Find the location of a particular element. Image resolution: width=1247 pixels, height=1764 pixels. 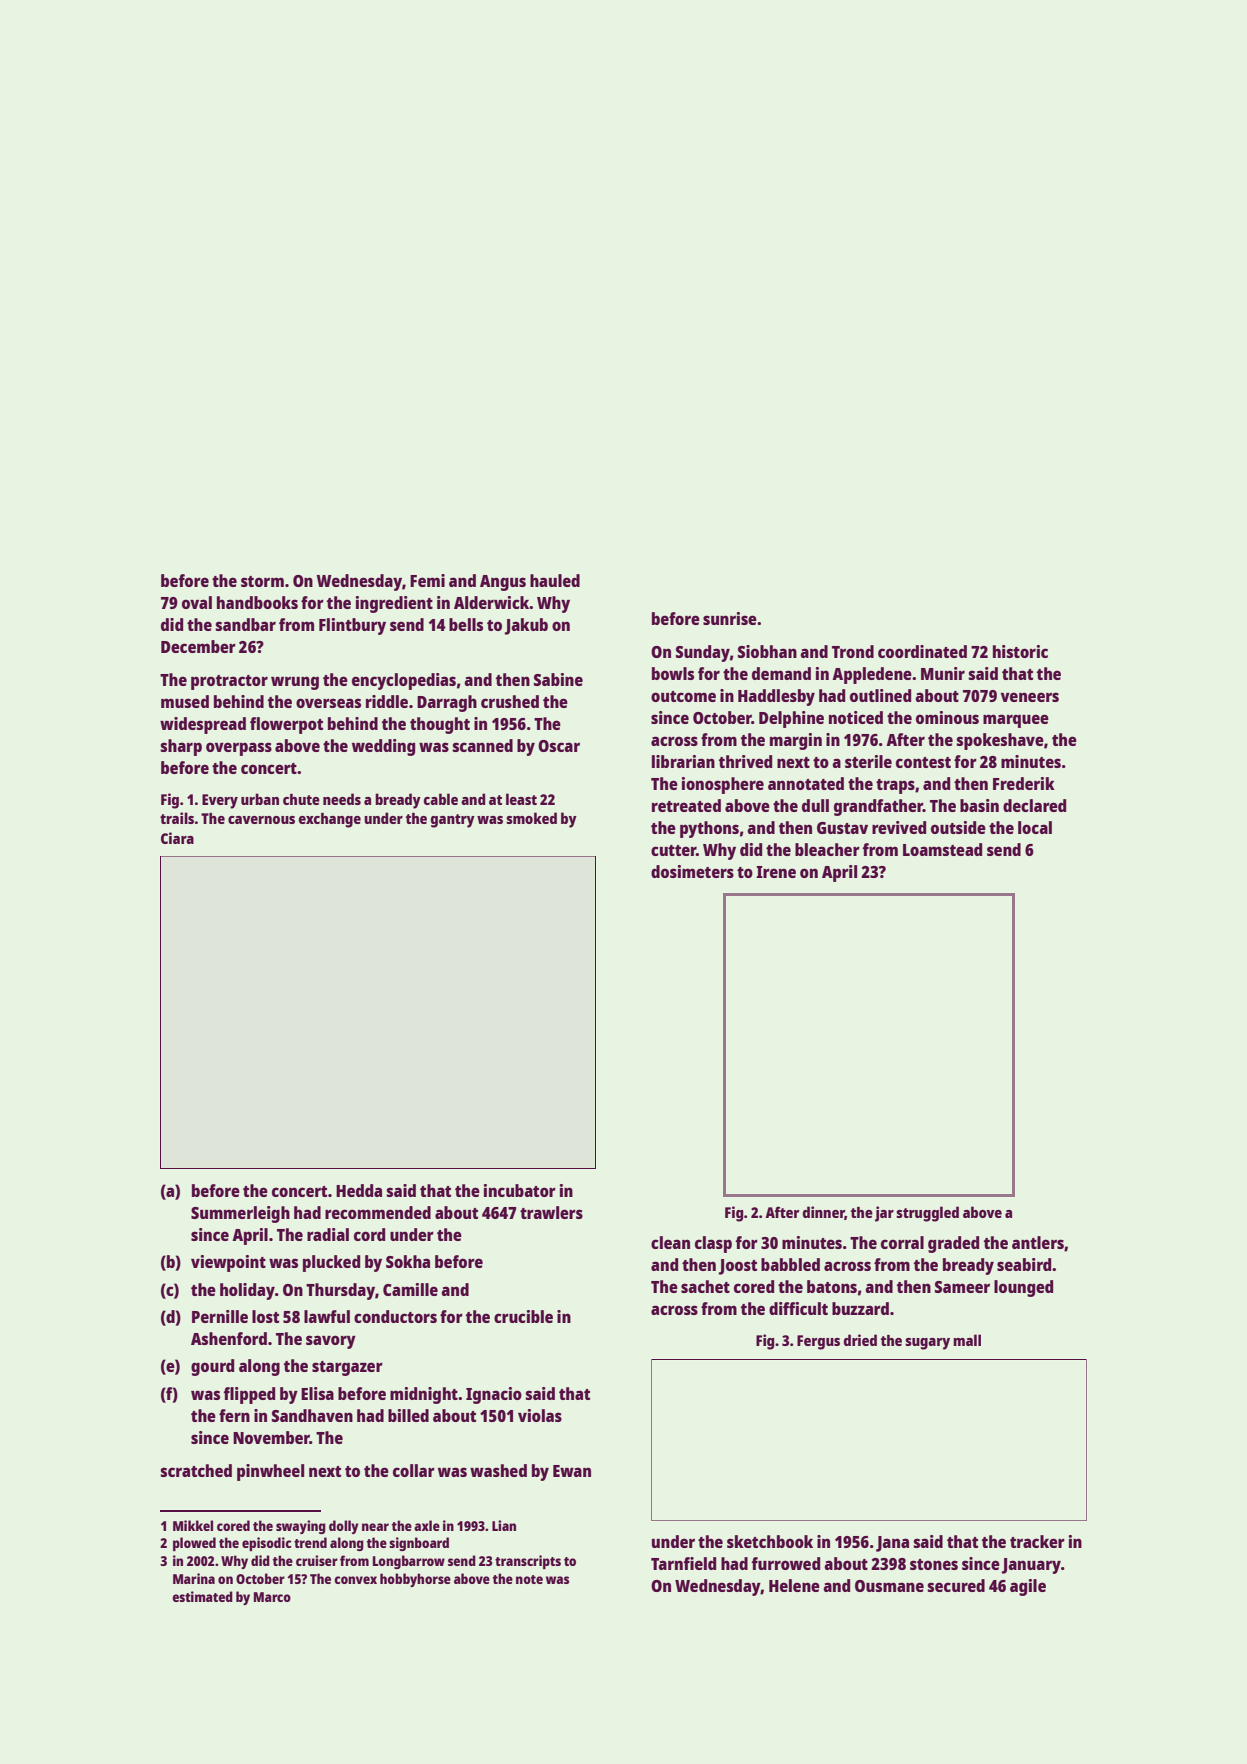

revived is located at coordinates (899, 827).
